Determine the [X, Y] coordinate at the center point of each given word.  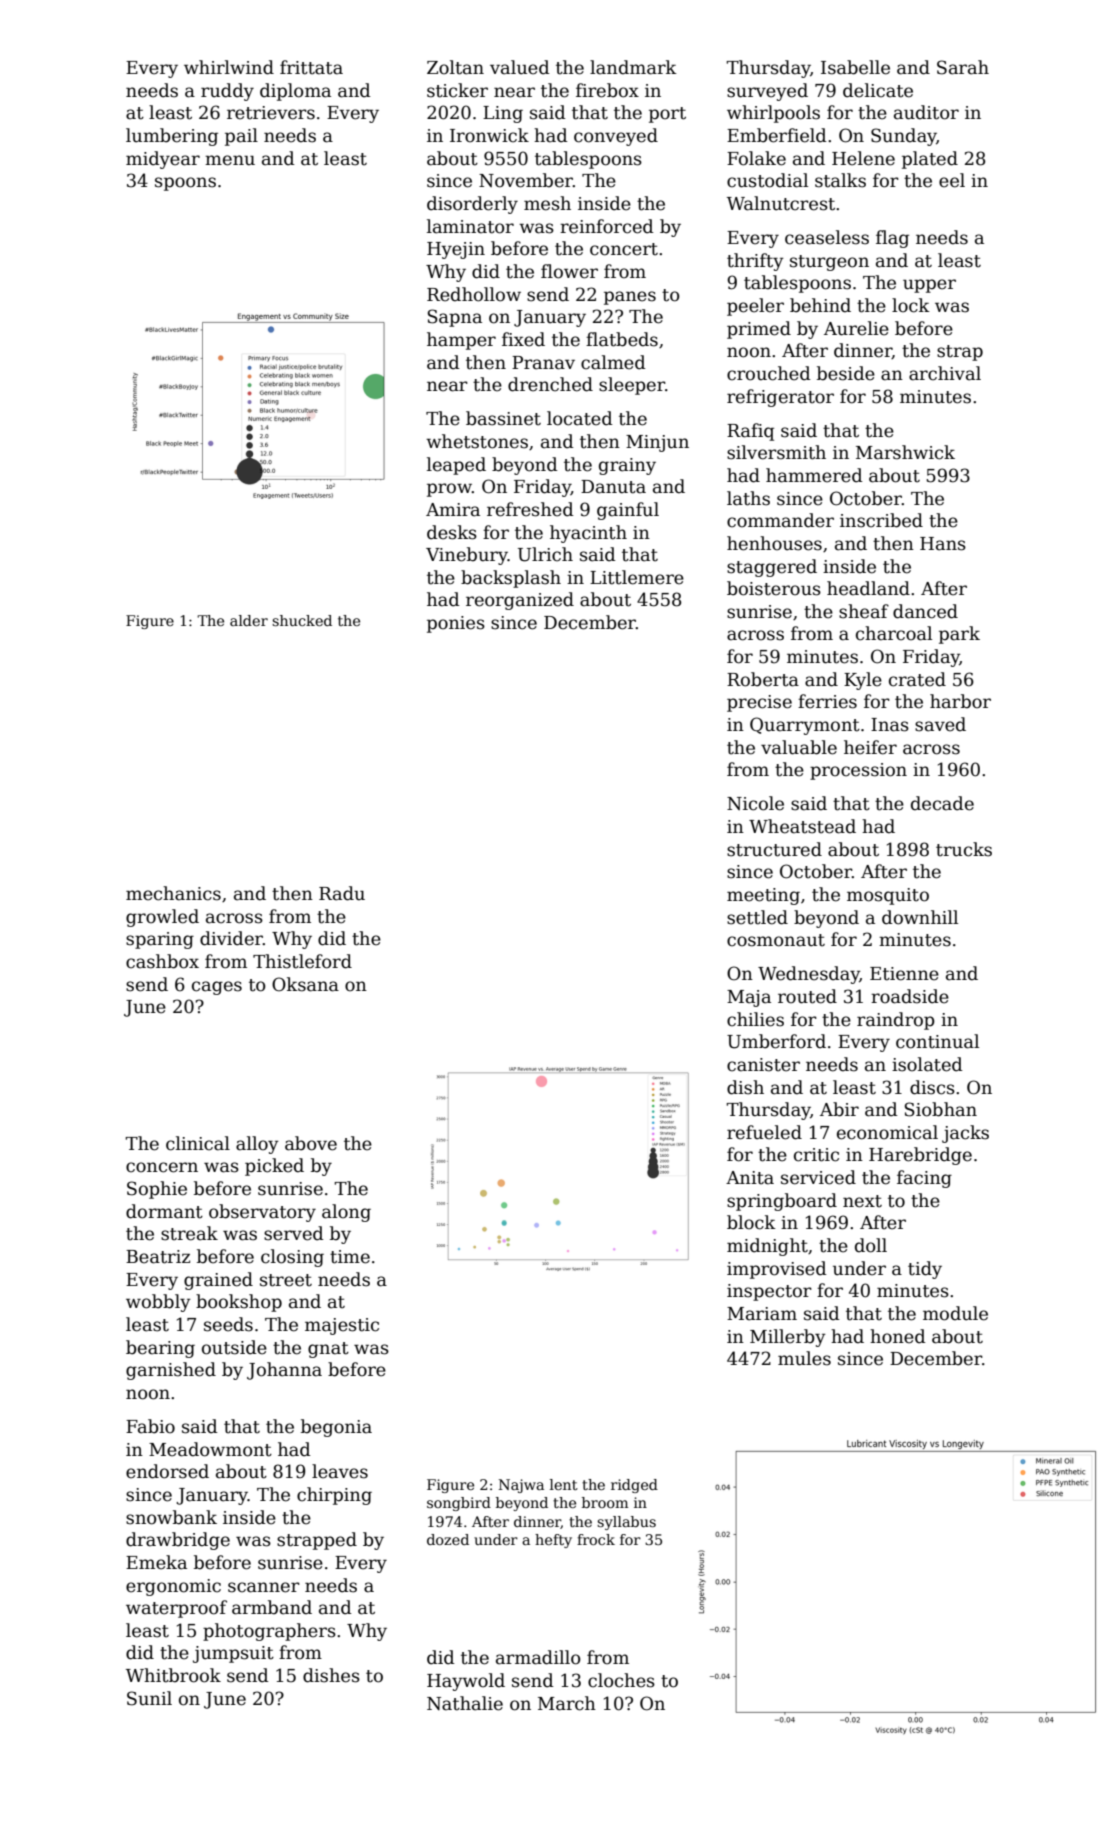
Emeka [156, 1562]
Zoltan [455, 67]
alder [249, 620]
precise [759, 703]
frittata [311, 67]
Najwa [521, 1486]
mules [804, 1358]
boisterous [774, 588]
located [580, 418]
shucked [302, 620]
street [286, 1280]
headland [868, 588]
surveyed [767, 92]
